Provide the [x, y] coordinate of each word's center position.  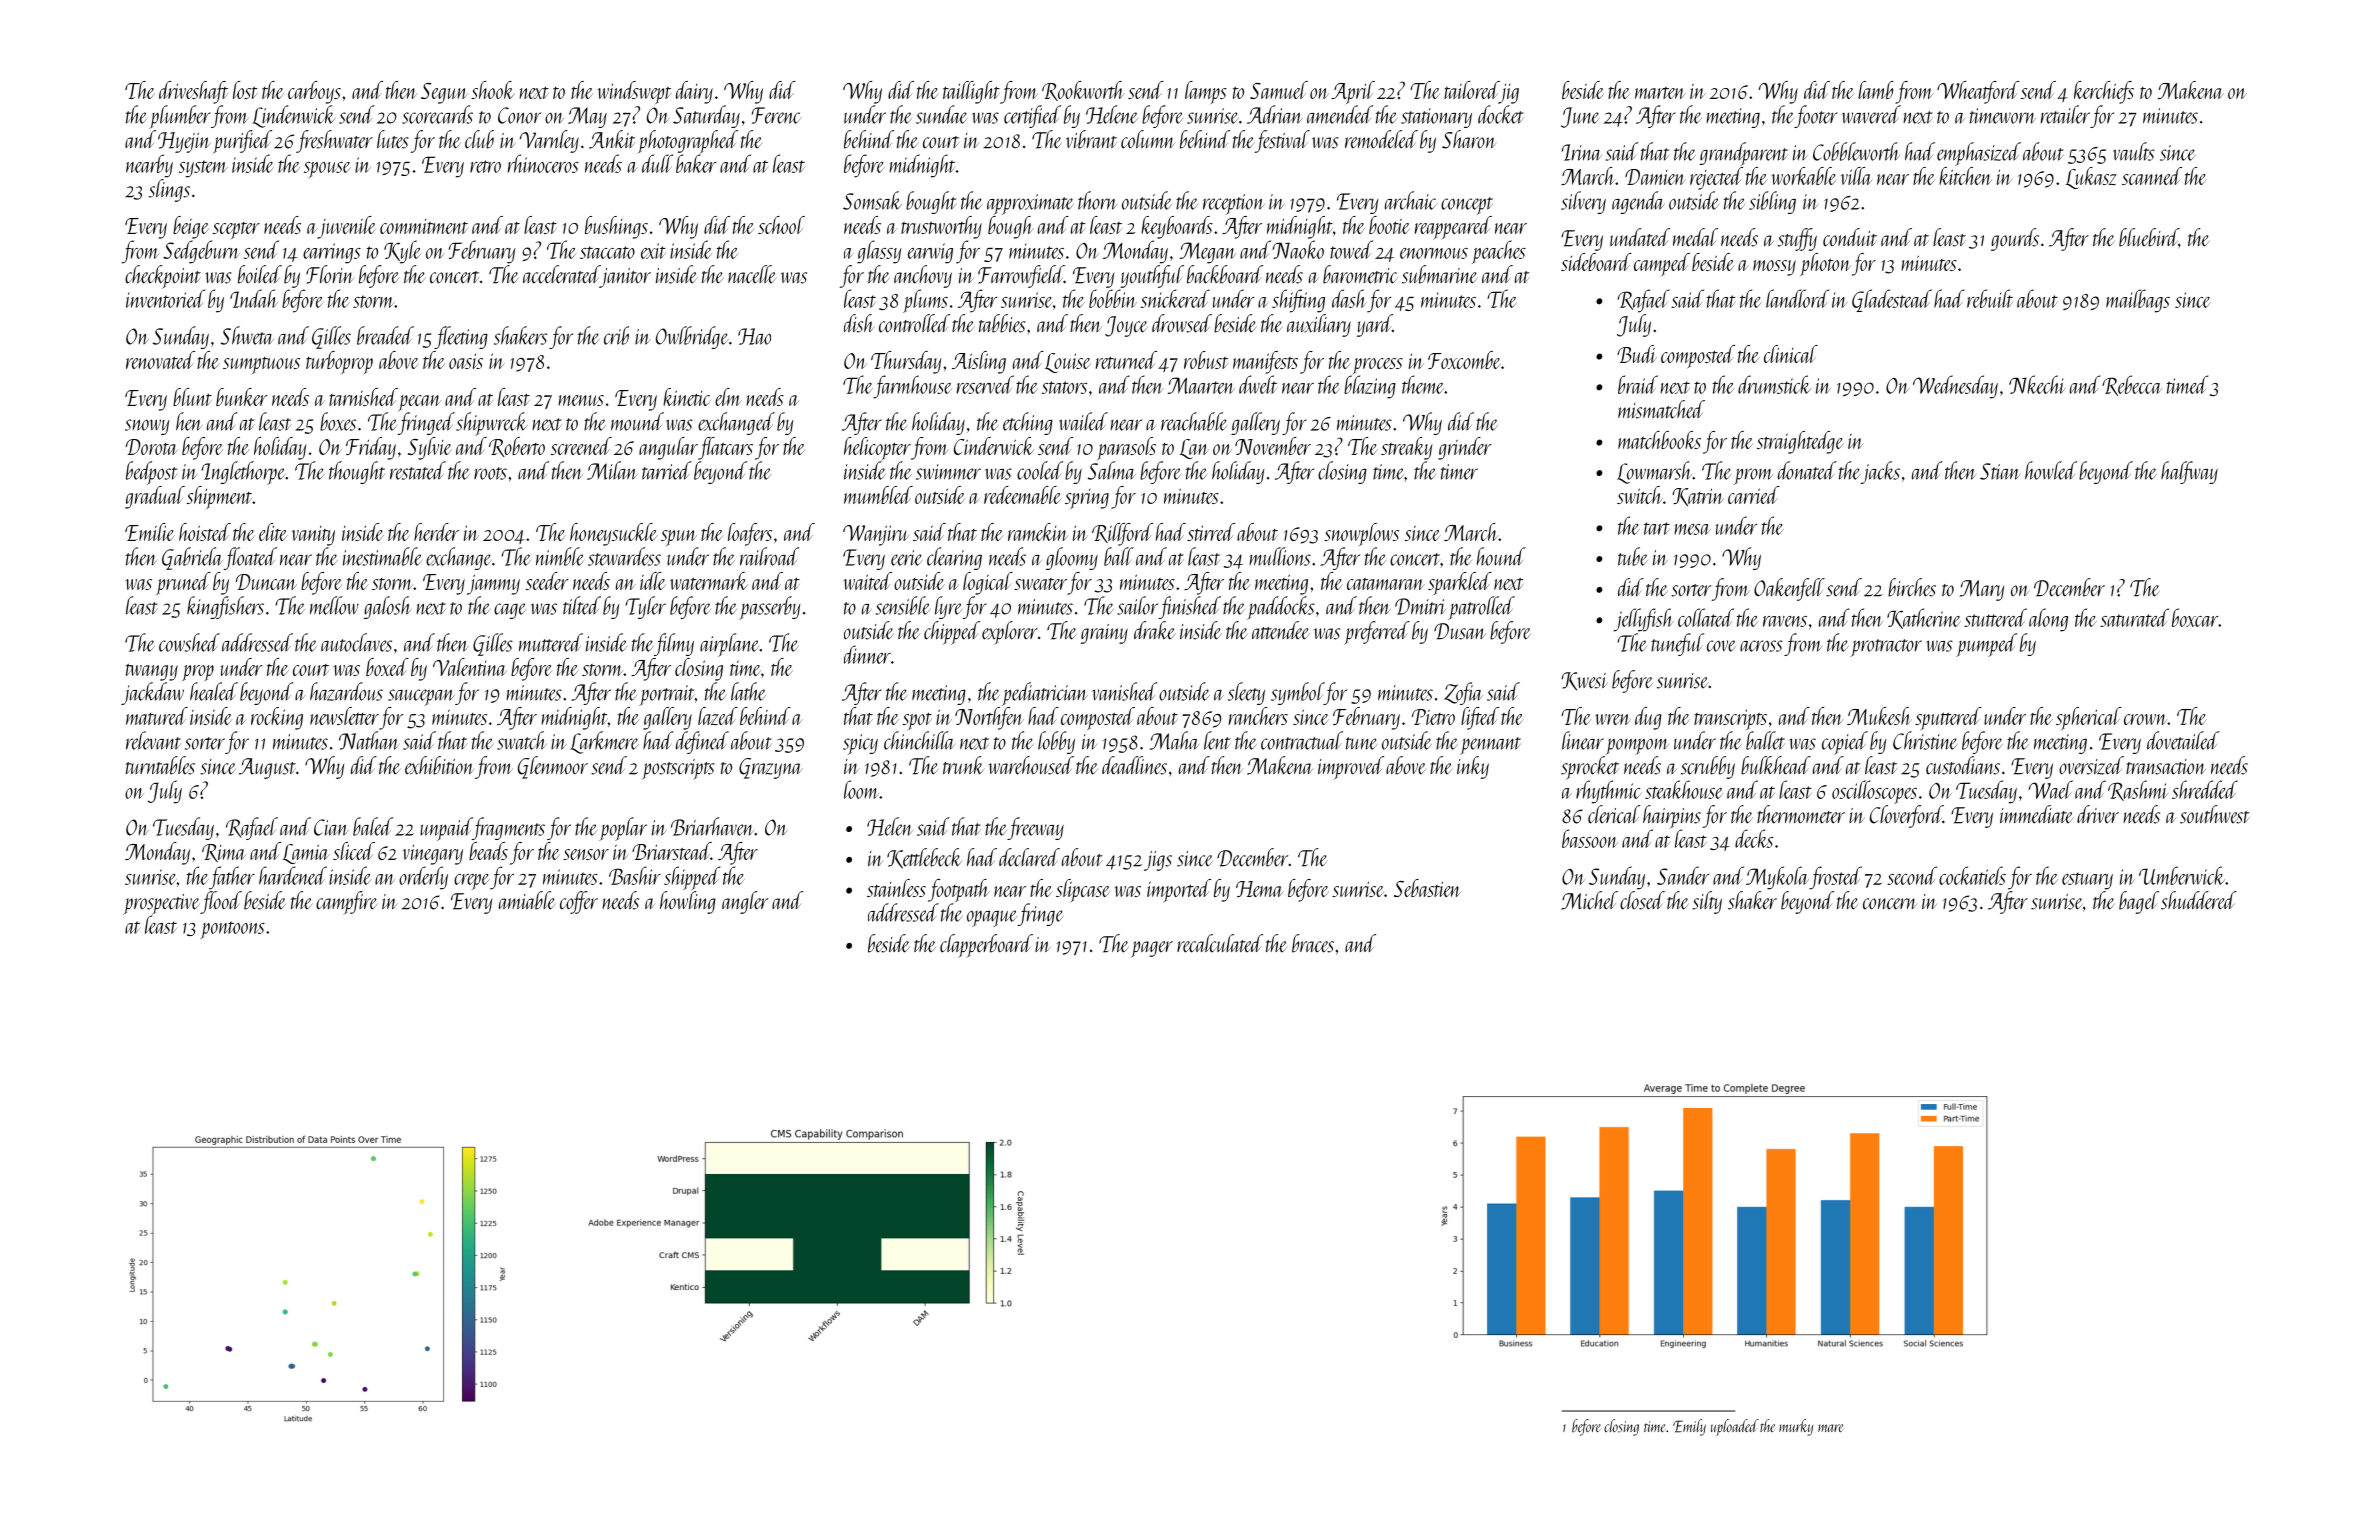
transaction [2166, 767]
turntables [160, 765]
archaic [1411, 200]
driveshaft [193, 92]
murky [1796, 1427]
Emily [1689, 1427]
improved [1351, 768]
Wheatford [1978, 92]
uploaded [1735, 1427]
